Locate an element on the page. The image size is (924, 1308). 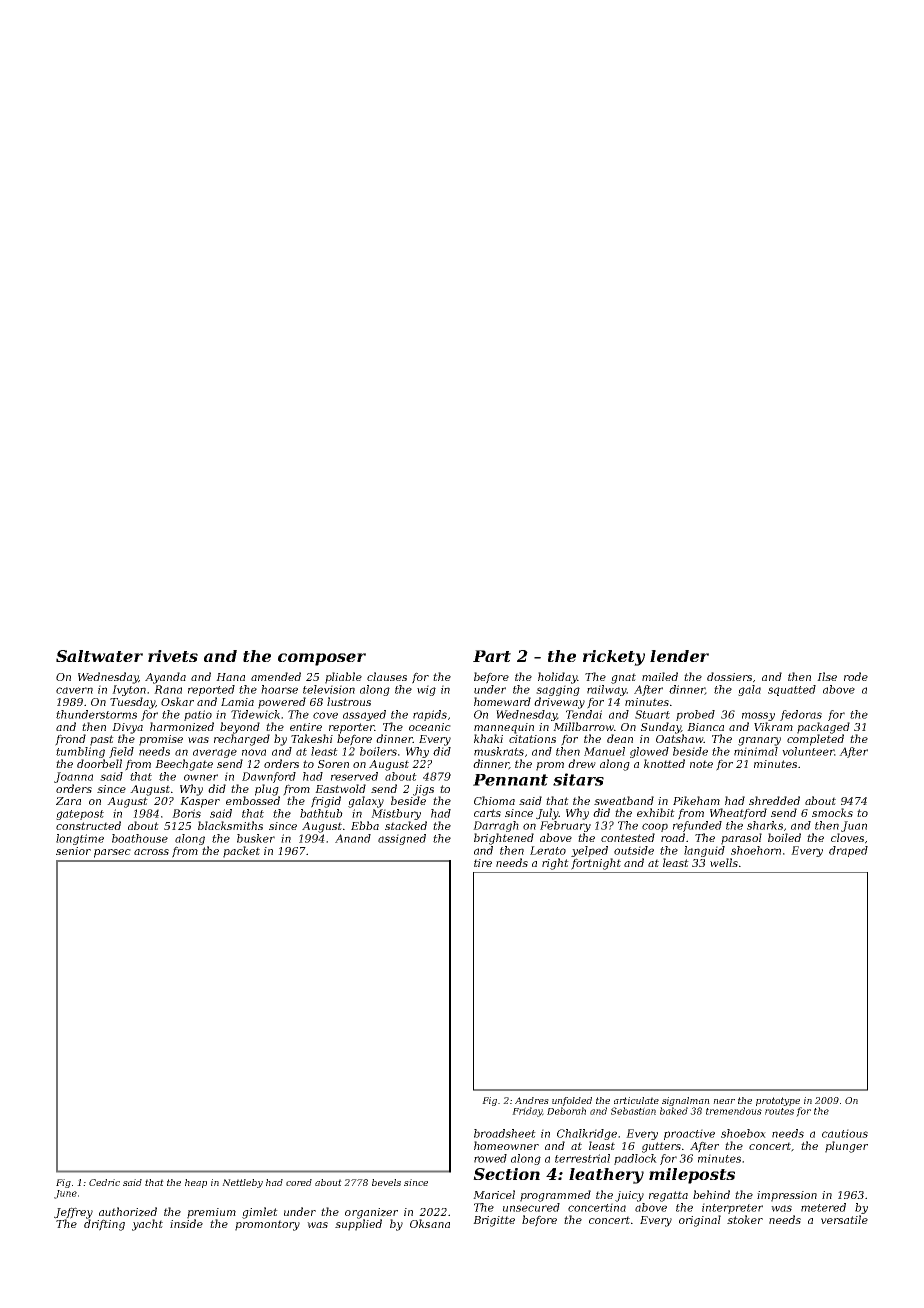
assigned is located at coordinates (402, 839).
